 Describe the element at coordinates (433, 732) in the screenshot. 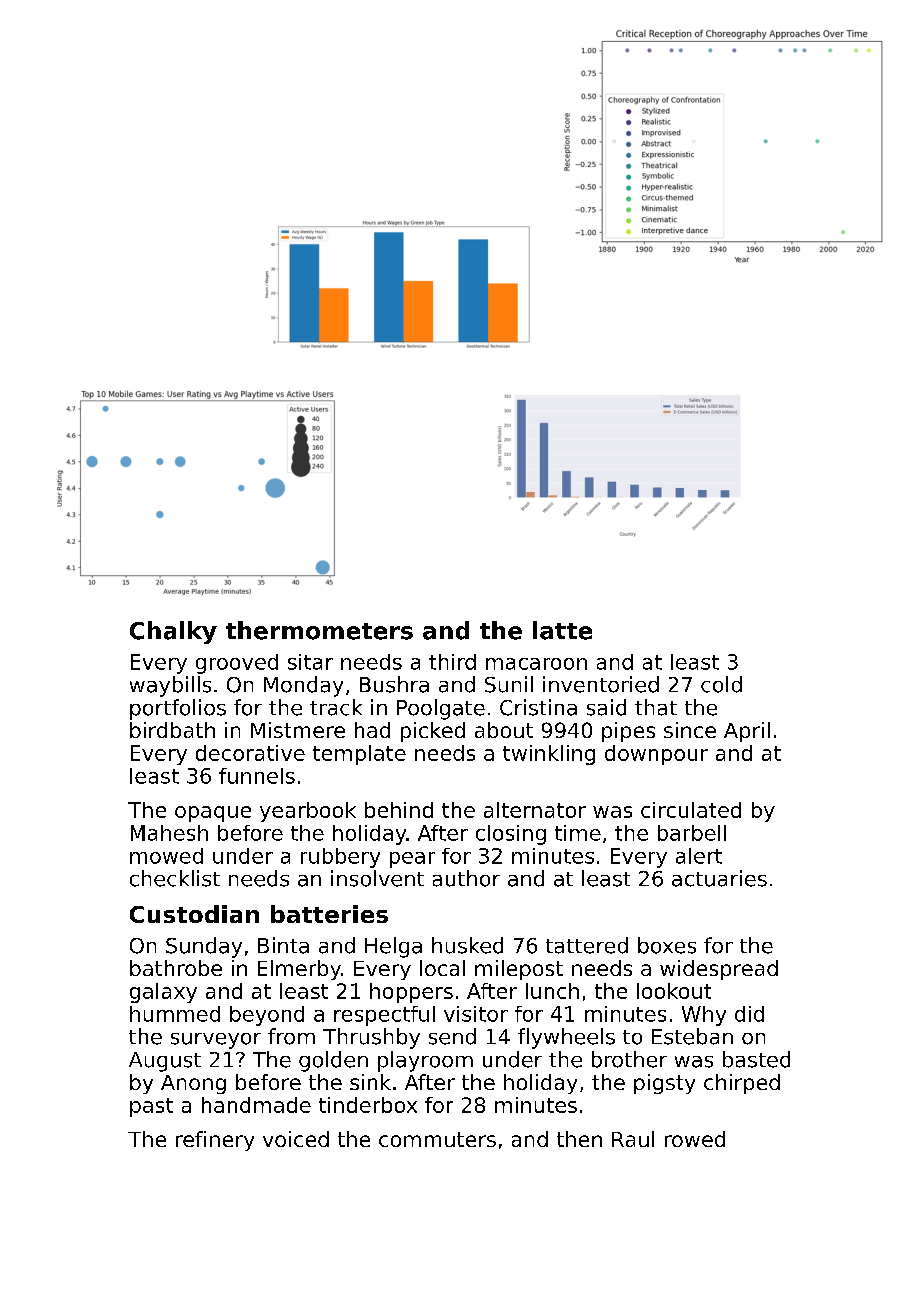

I see `picked` at that location.
